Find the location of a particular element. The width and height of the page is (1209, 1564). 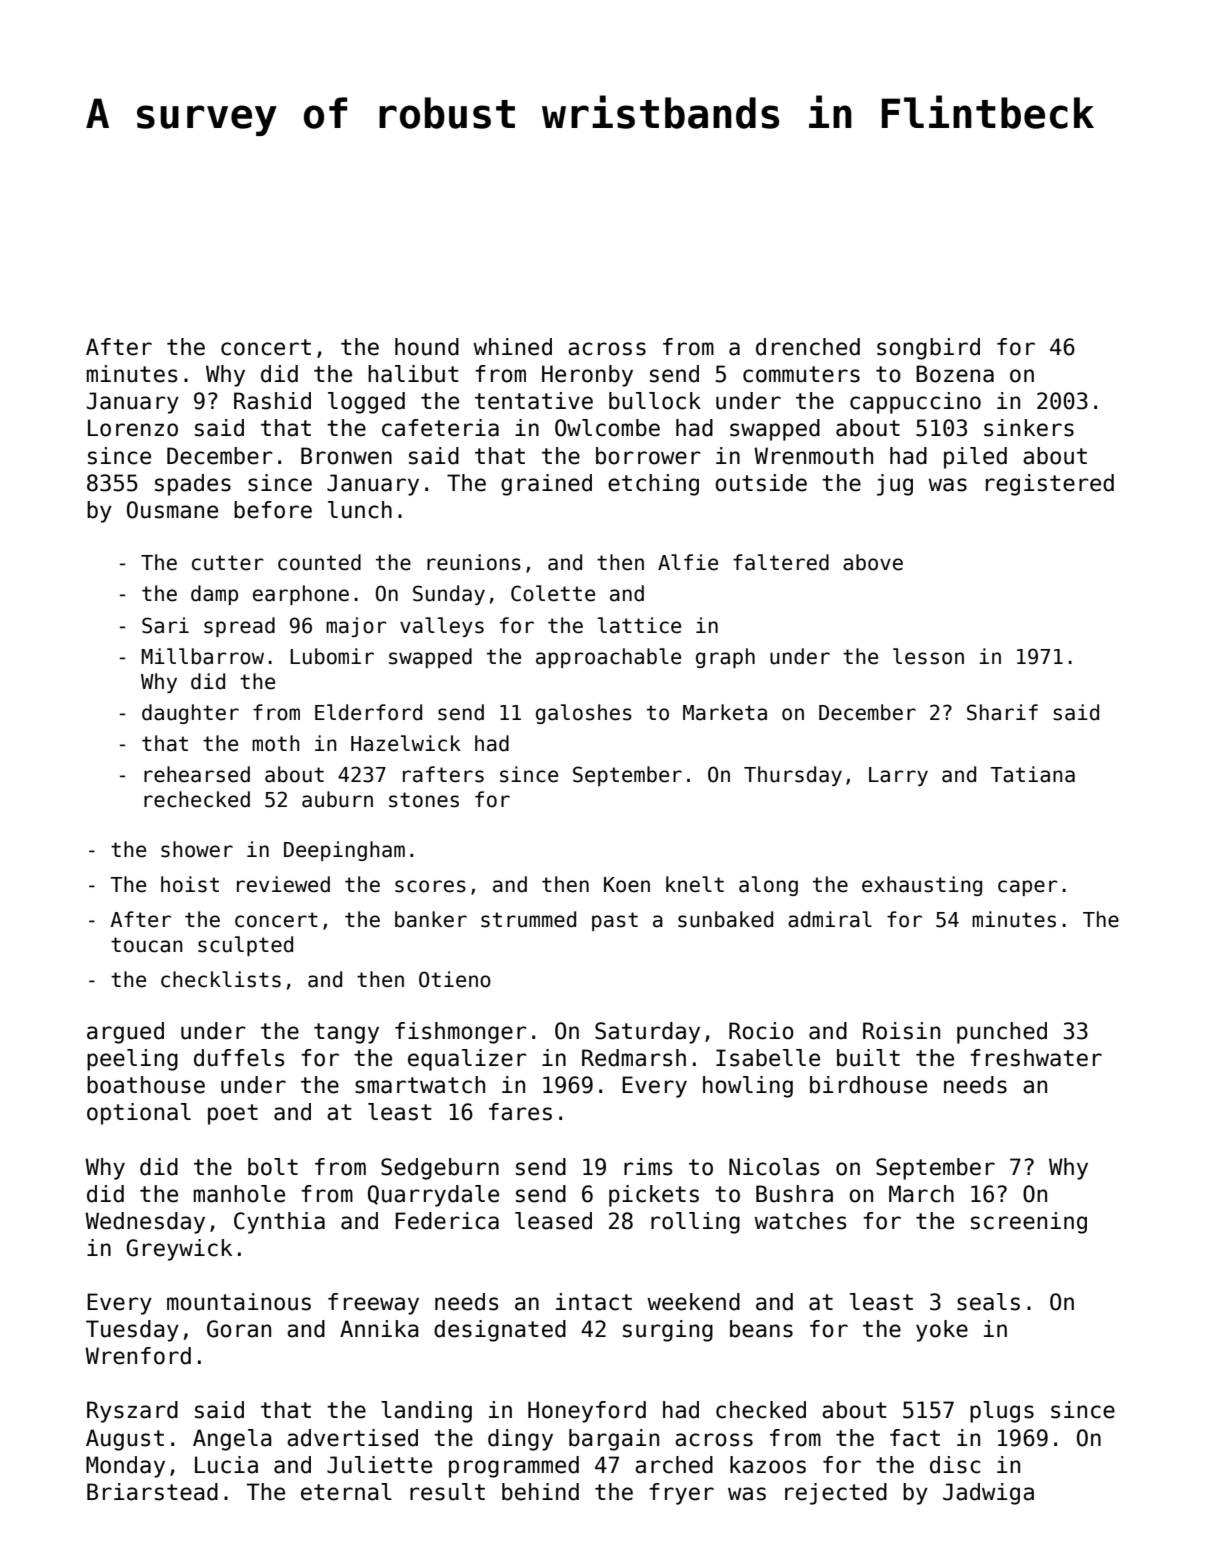

Hazelwick is located at coordinates (406, 743).
